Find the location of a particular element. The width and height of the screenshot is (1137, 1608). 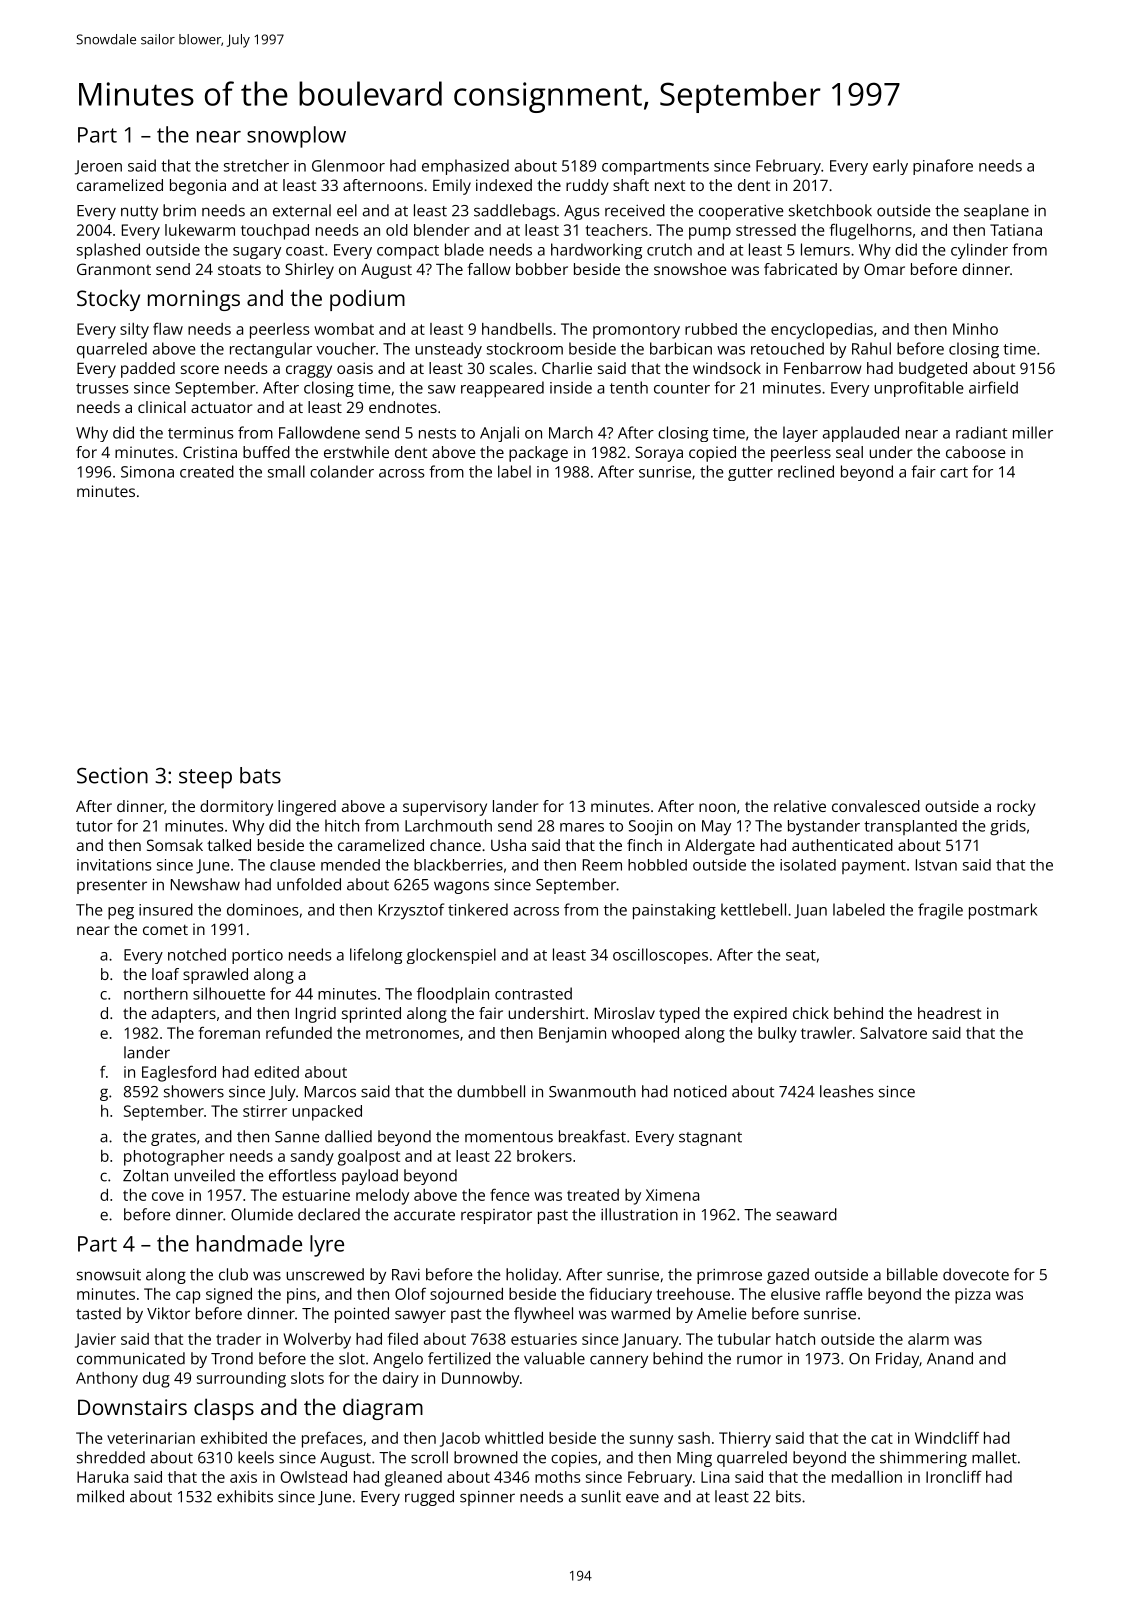

Miroslav is located at coordinates (625, 1013).
